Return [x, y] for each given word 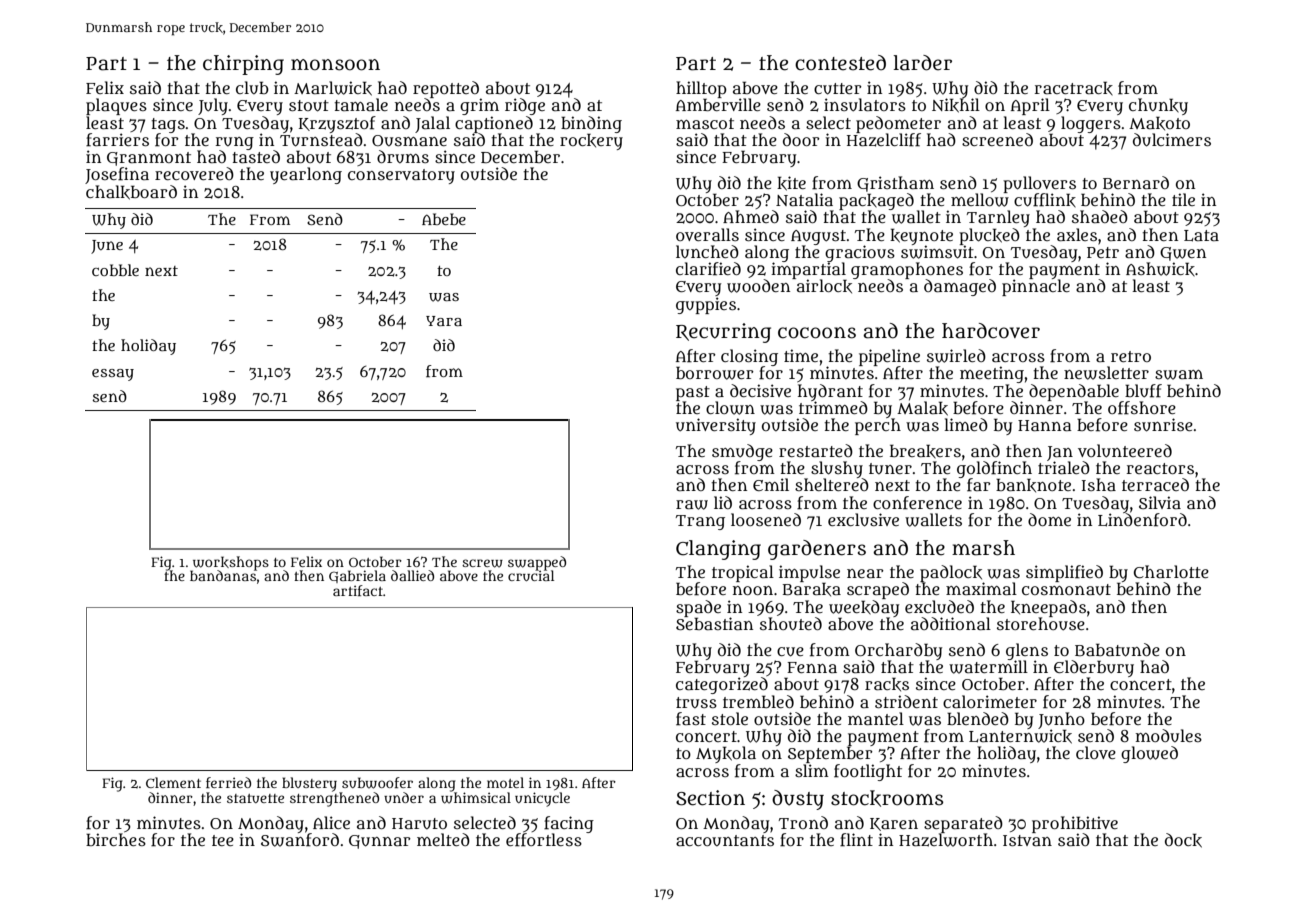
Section [710, 798]
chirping [243, 65]
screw [482, 563]
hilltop [701, 90]
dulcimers [1172, 140]
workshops [231, 563]
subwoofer [377, 783]
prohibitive [1075, 824]
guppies [706, 305]
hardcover [991, 331]
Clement [173, 782]
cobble [115, 270]
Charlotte [1171, 571]
